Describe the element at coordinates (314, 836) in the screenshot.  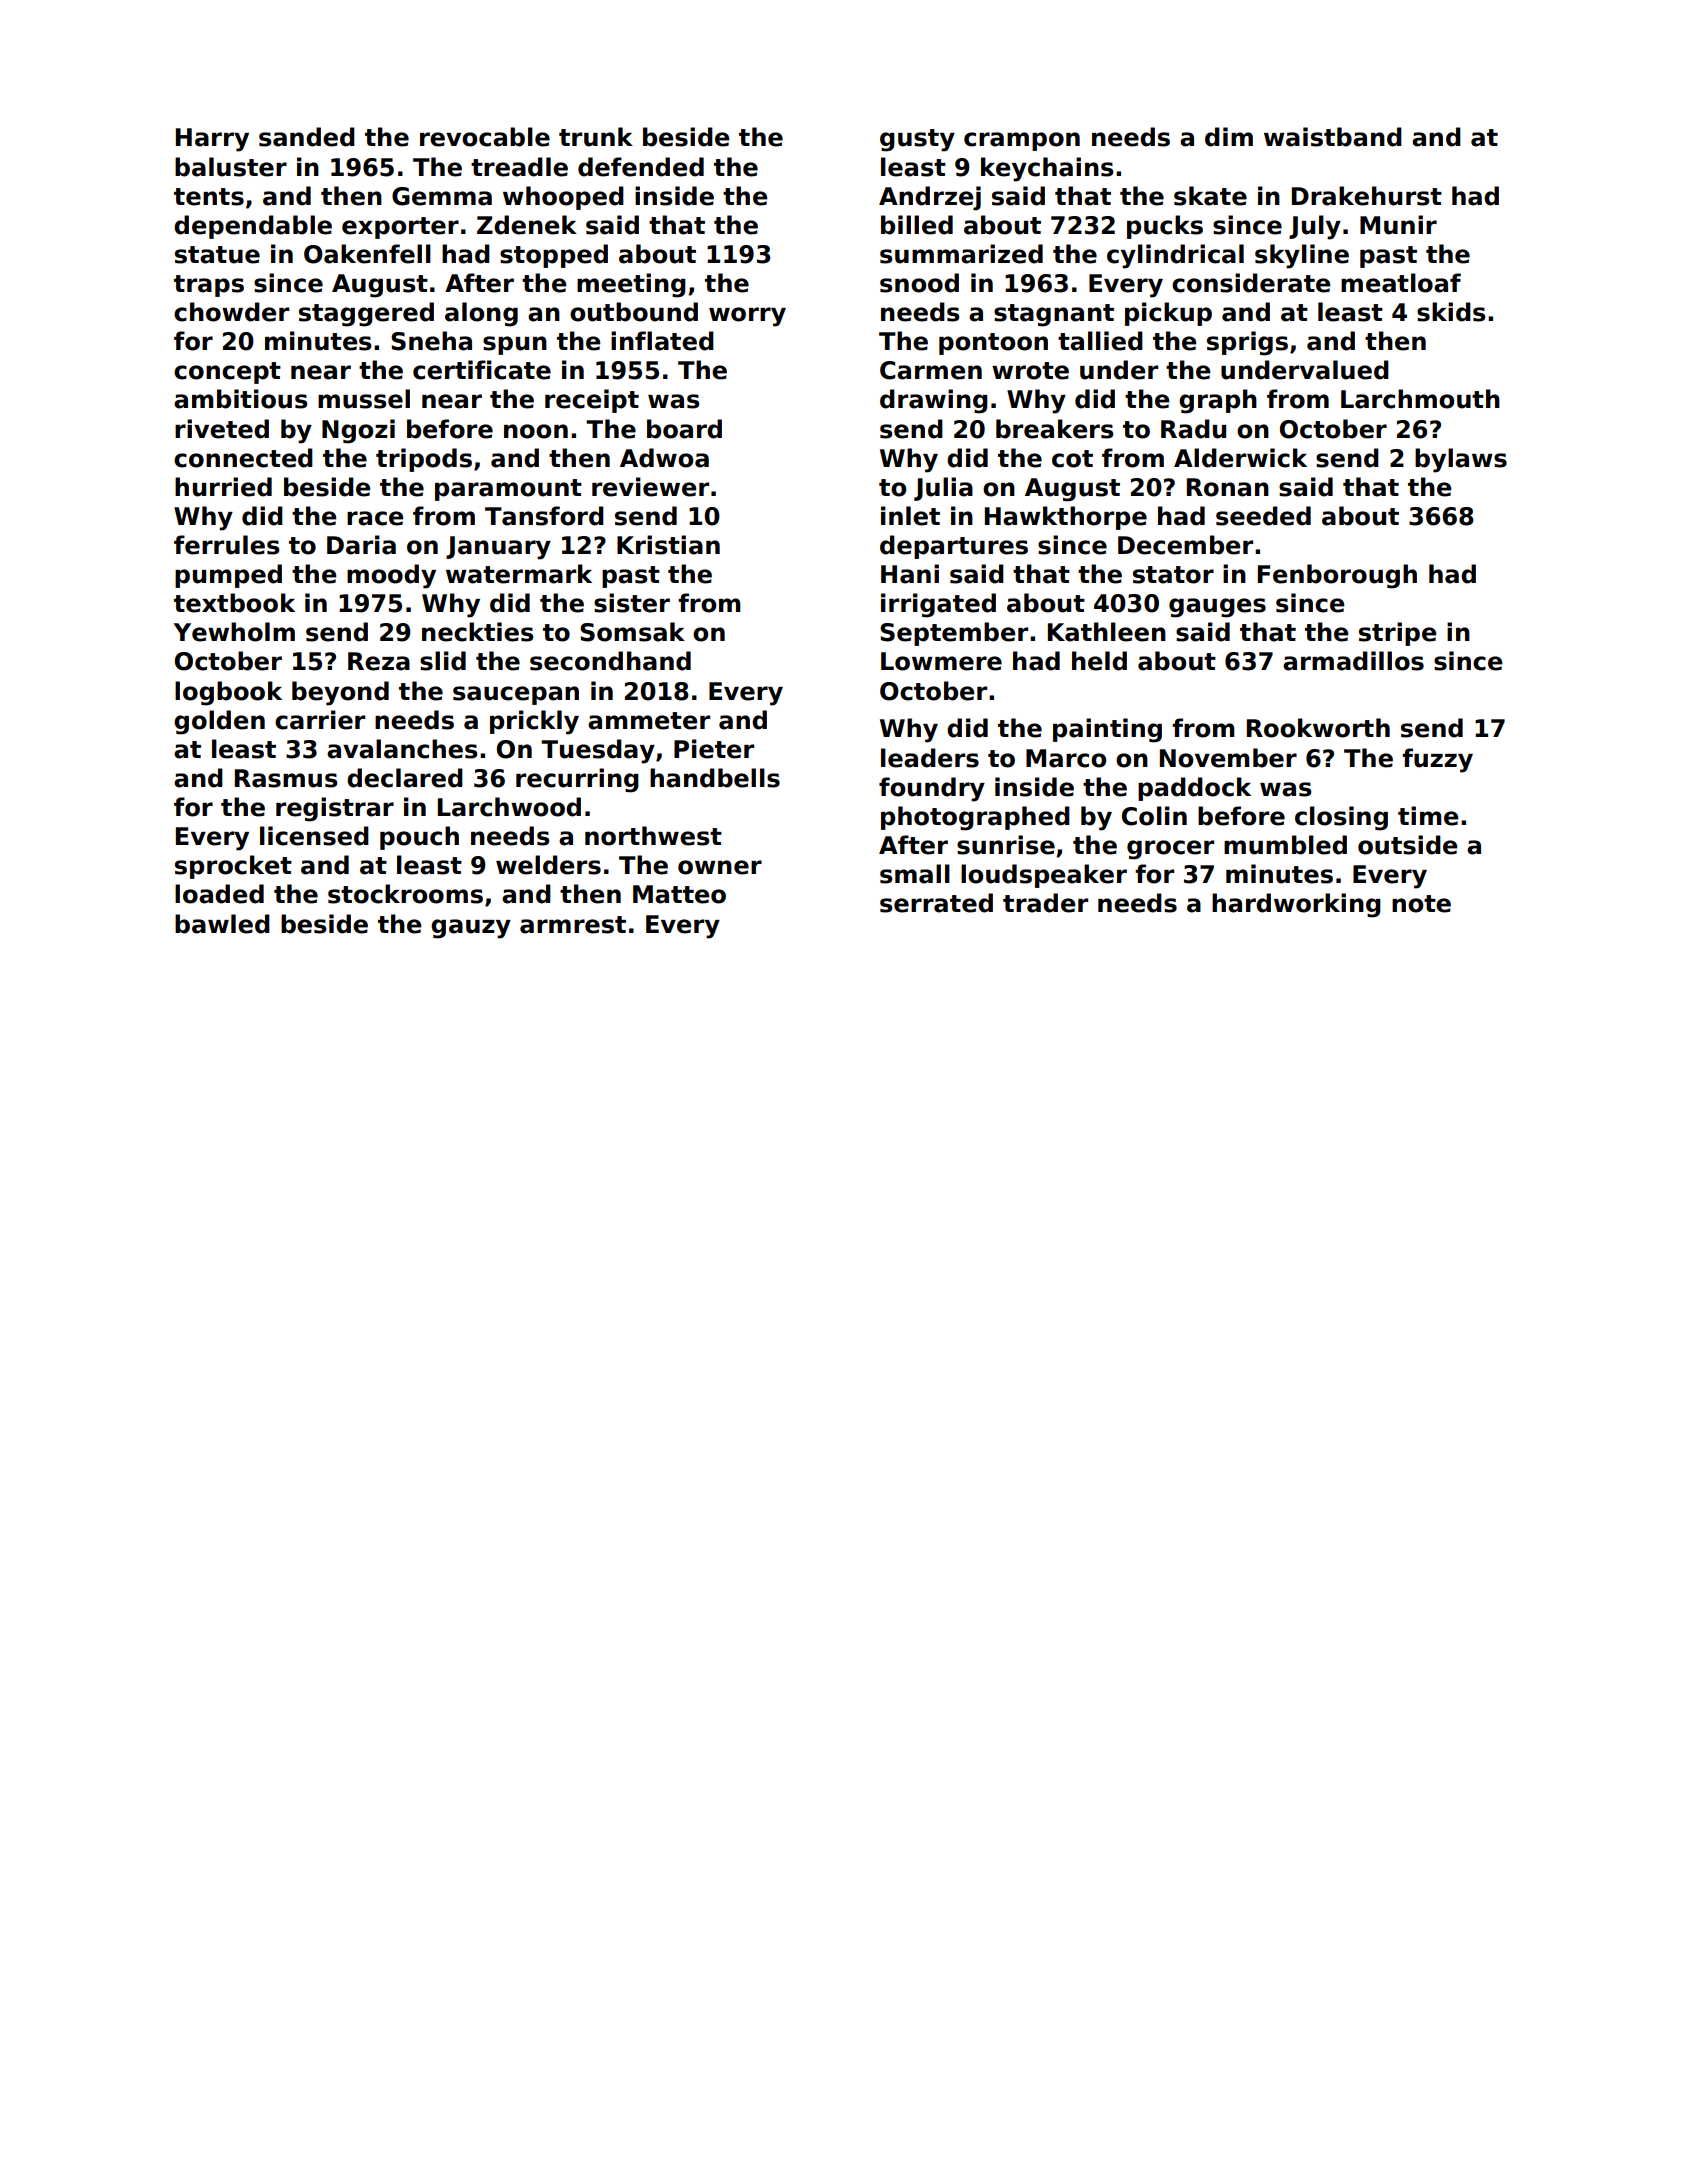
I see `licensed` at that location.
